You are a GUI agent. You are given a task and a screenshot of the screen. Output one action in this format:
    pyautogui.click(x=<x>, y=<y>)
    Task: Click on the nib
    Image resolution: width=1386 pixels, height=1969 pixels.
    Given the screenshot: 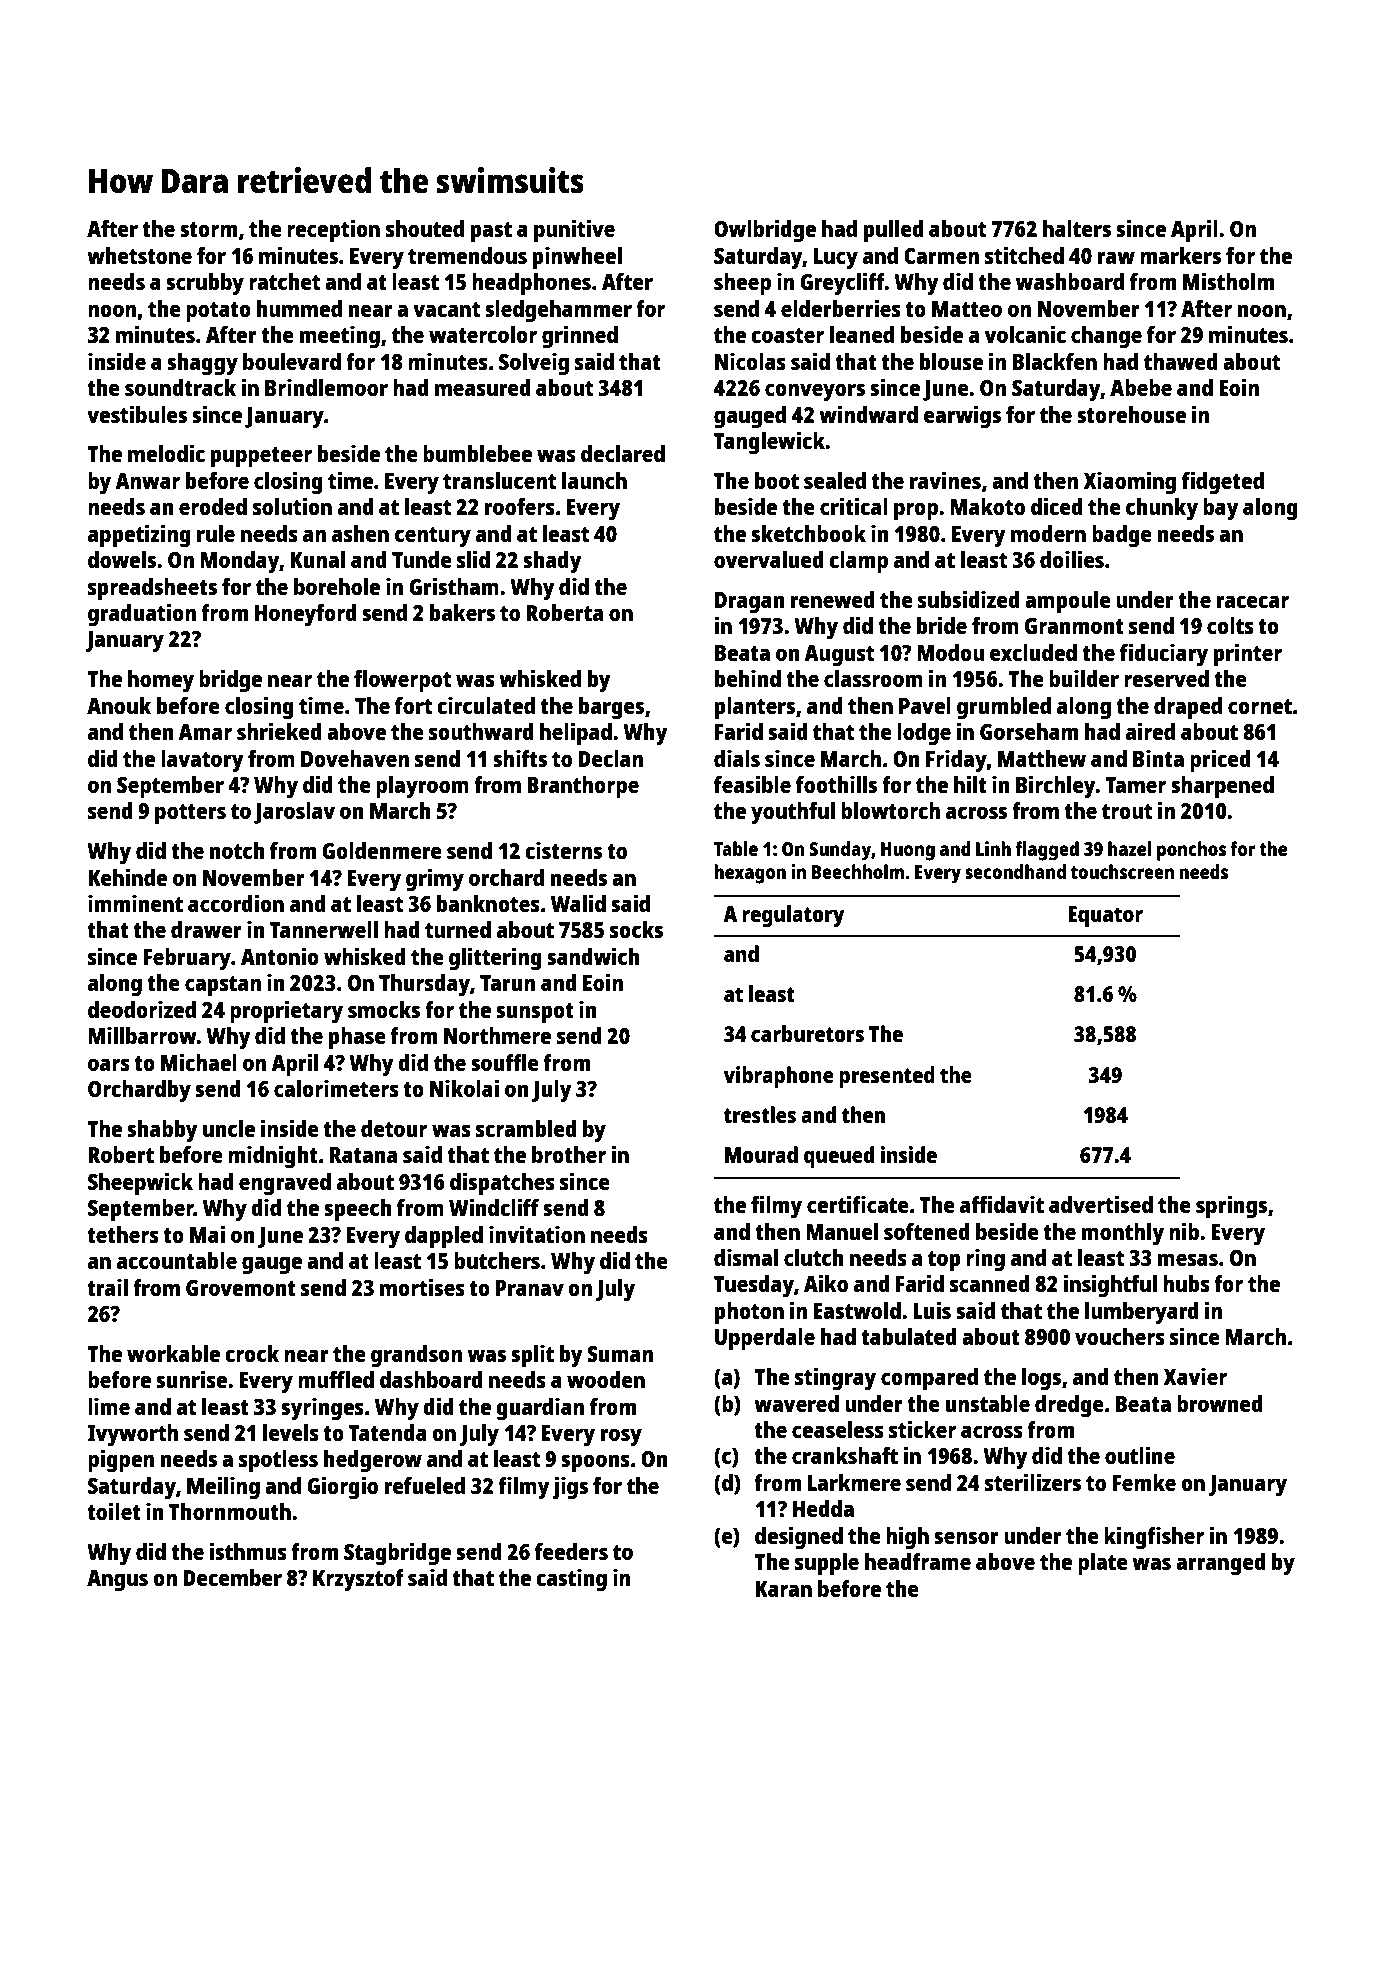 What is the action you would take?
    pyautogui.click(x=1184, y=1231)
